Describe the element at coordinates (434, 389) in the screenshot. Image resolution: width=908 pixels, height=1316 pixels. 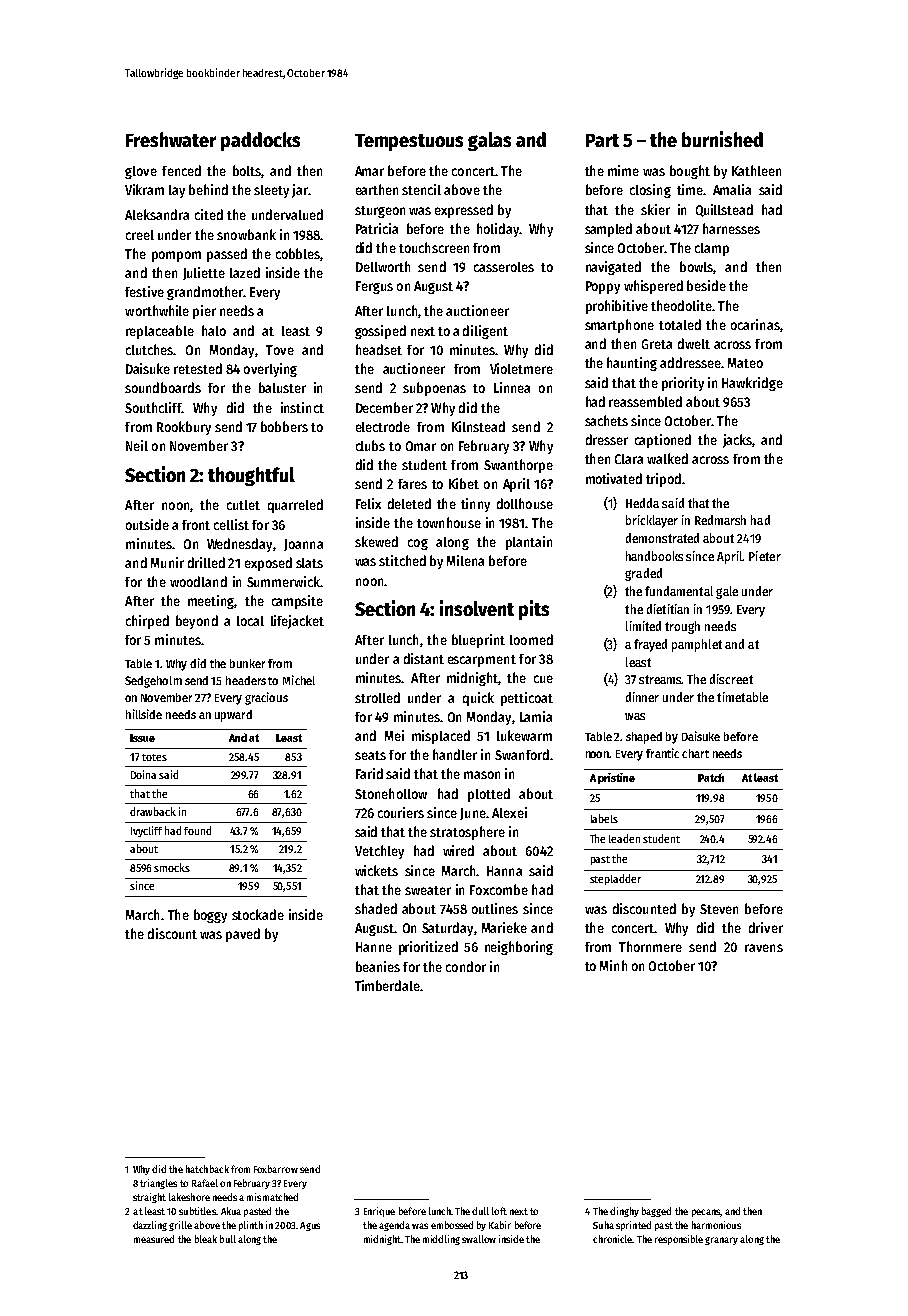
I see `subpoenas` at that location.
